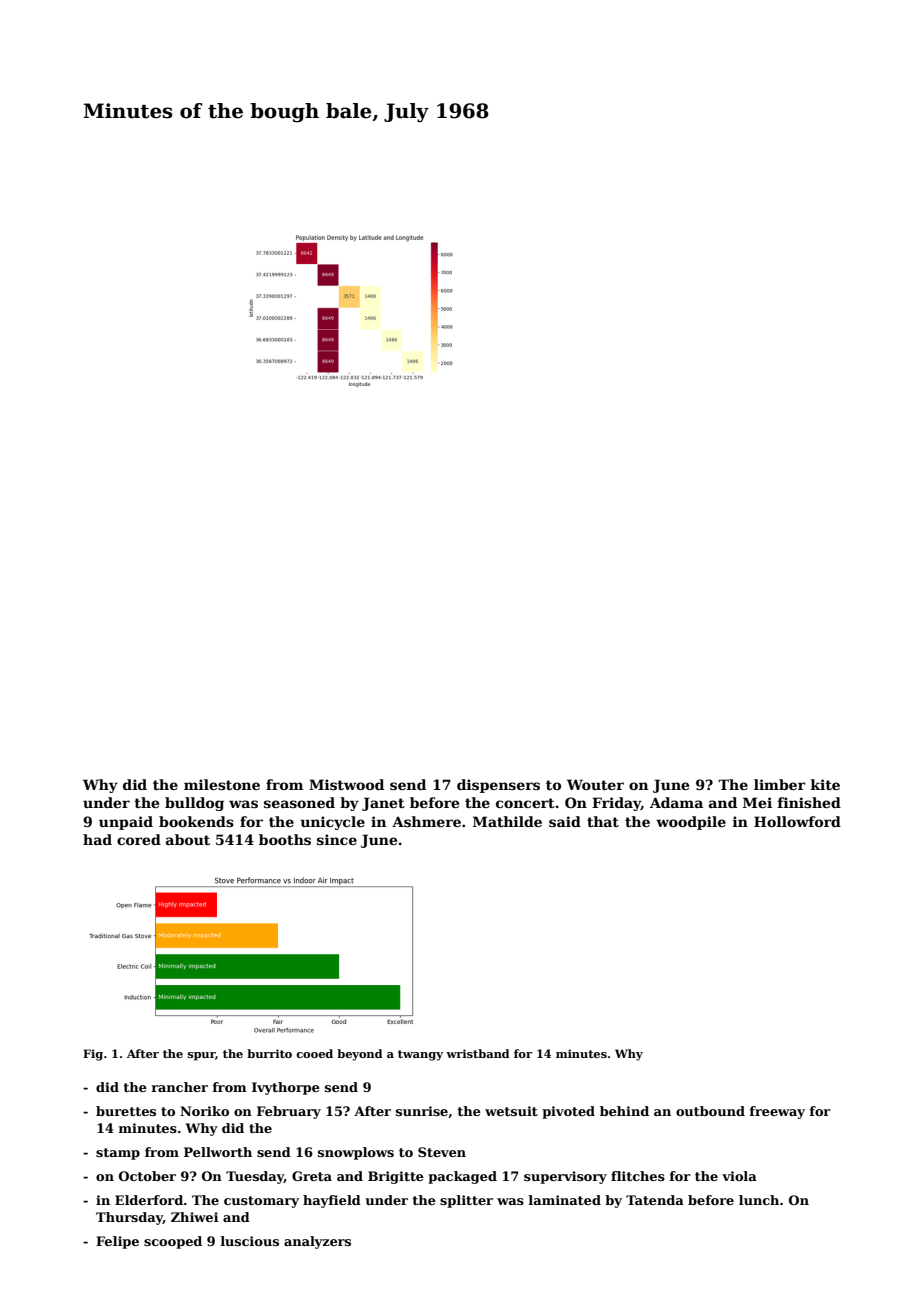 The height and width of the page is (1308, 924). Describe the element at coordinates (507, 821) in the page. I see `Mathilde` at that location.
